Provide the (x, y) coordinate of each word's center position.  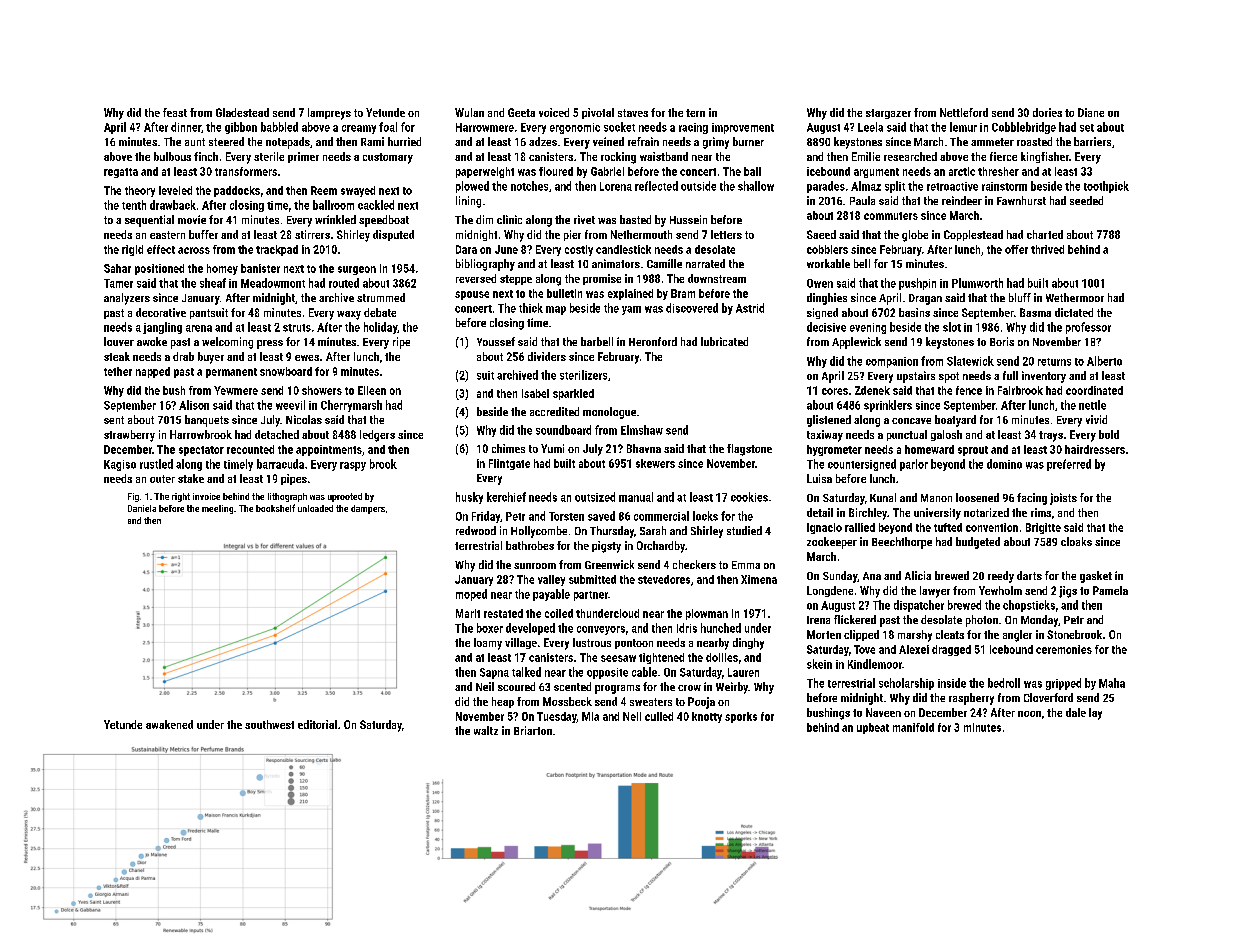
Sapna (494, 673)
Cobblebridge (1024, 128)
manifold (913, 727)
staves (633, 113)
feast (175, 112)
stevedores (664, 579)
